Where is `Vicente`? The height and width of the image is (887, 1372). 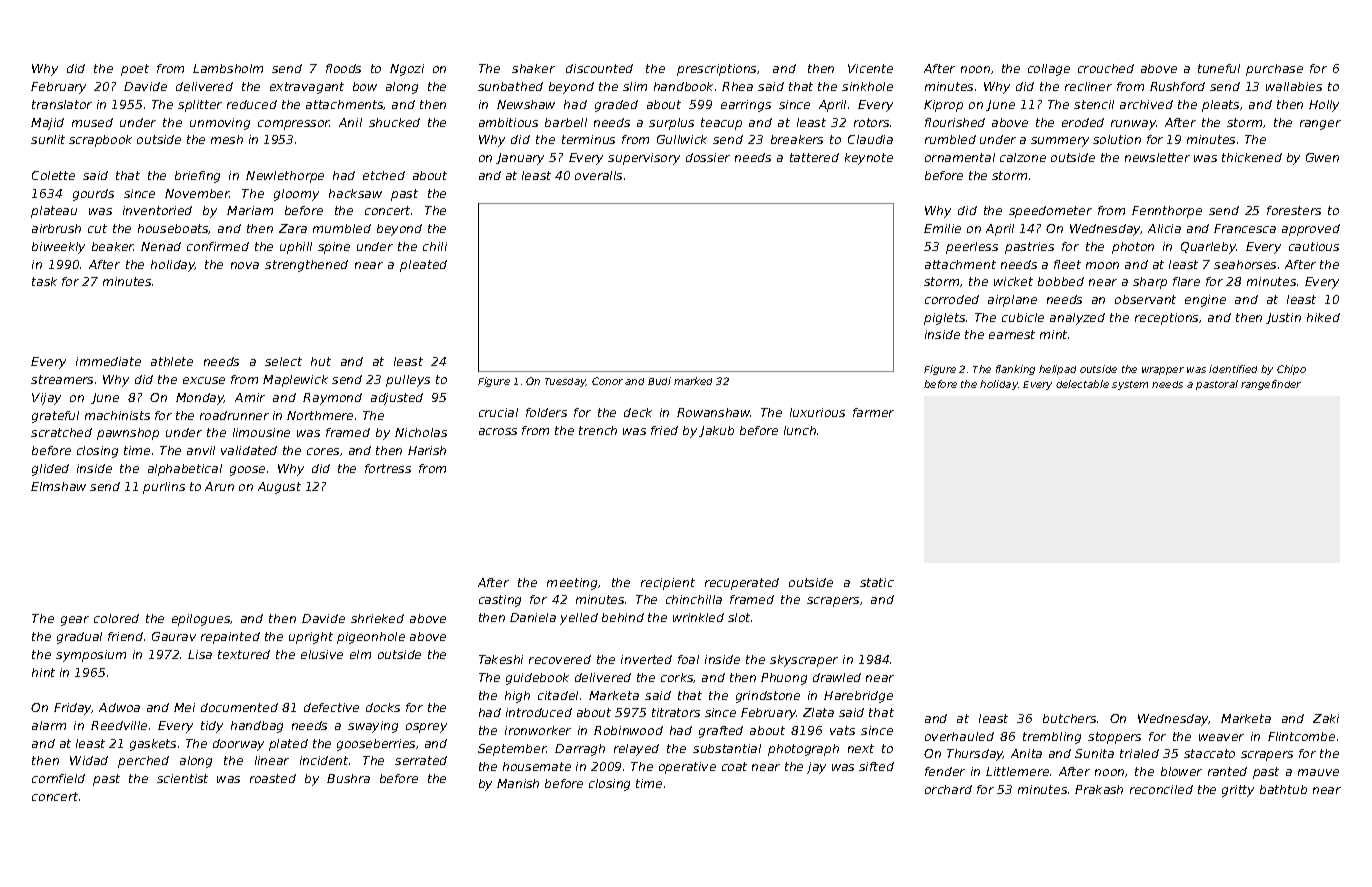
Vicente is located at coordinates (870, 68).
